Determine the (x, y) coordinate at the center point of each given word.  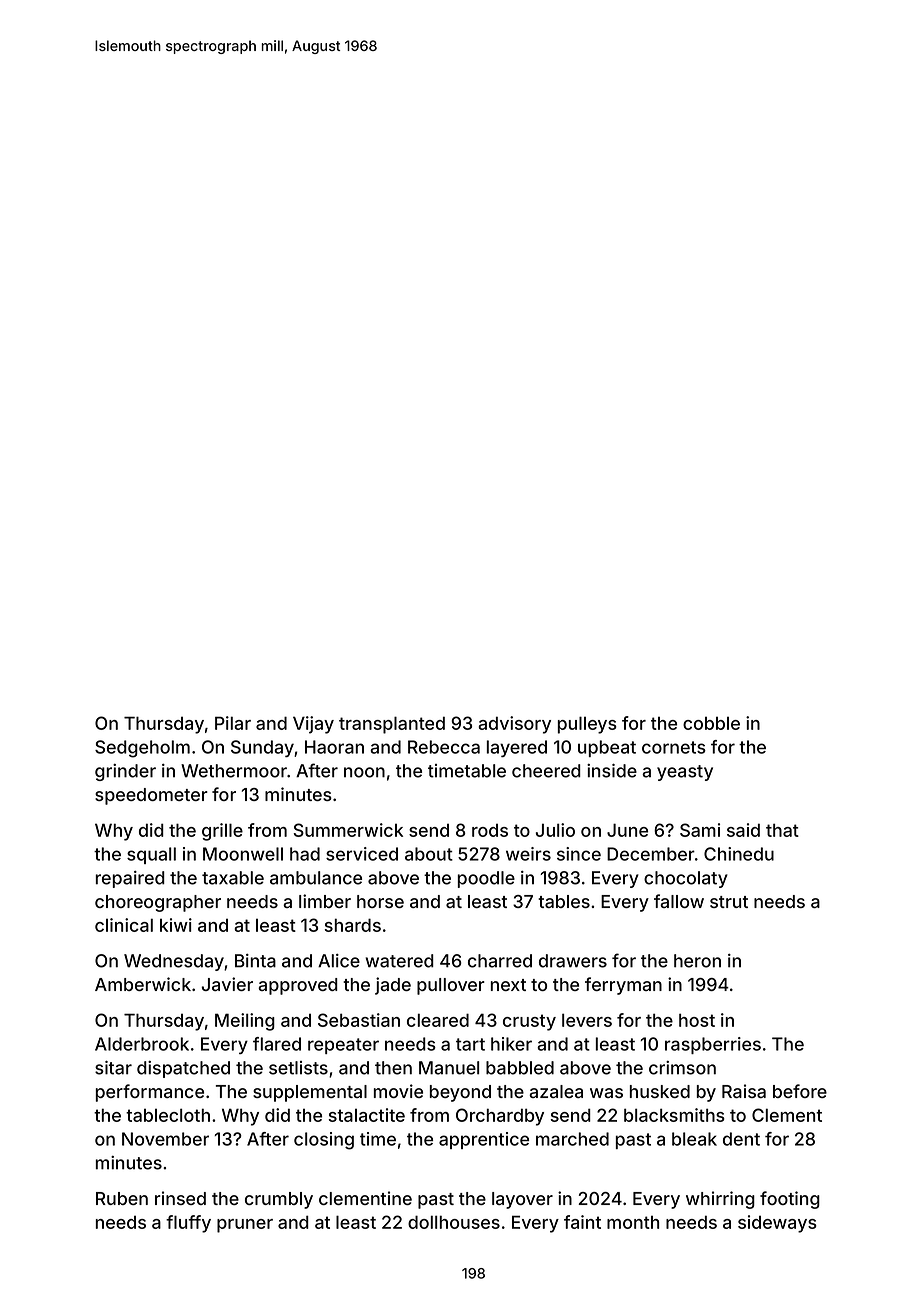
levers (587, 1020)
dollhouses (454, 1222)
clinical (124, 925)
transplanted (392, 725)
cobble (711, 723)
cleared (438, 1020)
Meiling (245, 1022)
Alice (339, 961)
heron (697, 961)
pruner (245, 1226)
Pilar (233, 723)
